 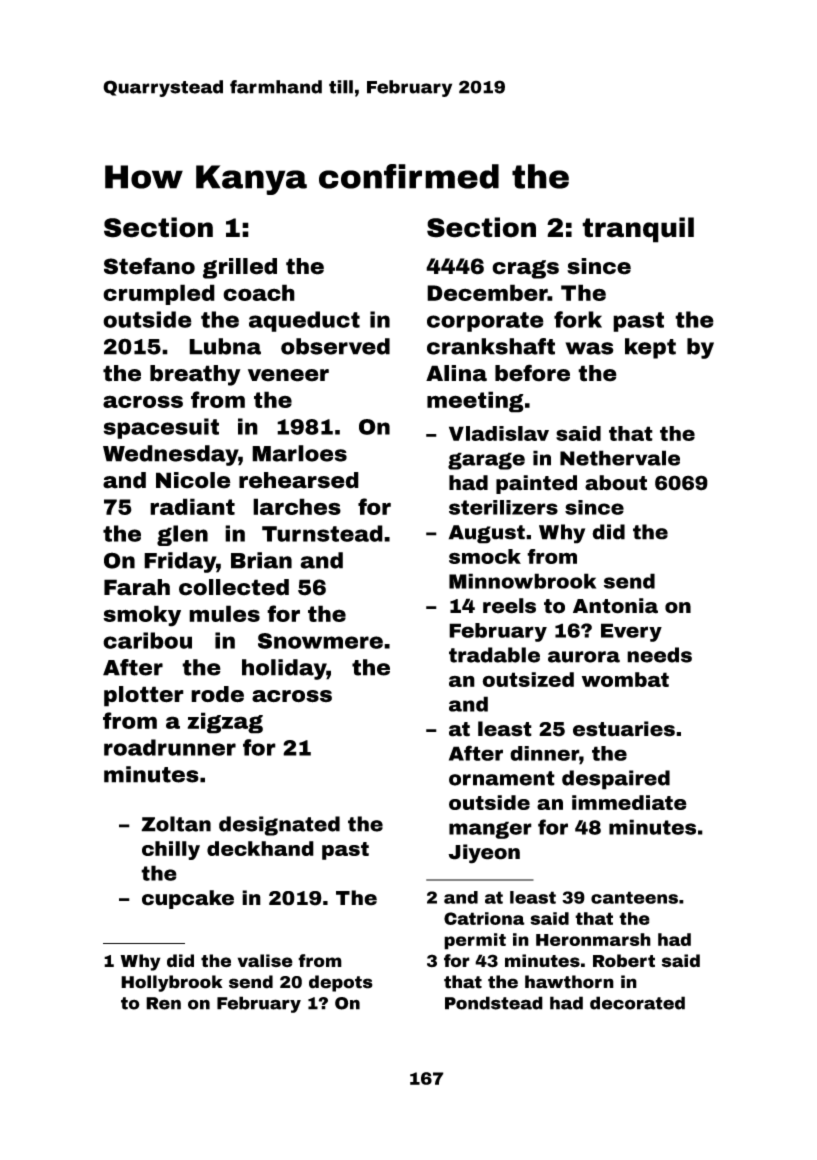 I want to click on grilled, so click(x=240, y=268).
